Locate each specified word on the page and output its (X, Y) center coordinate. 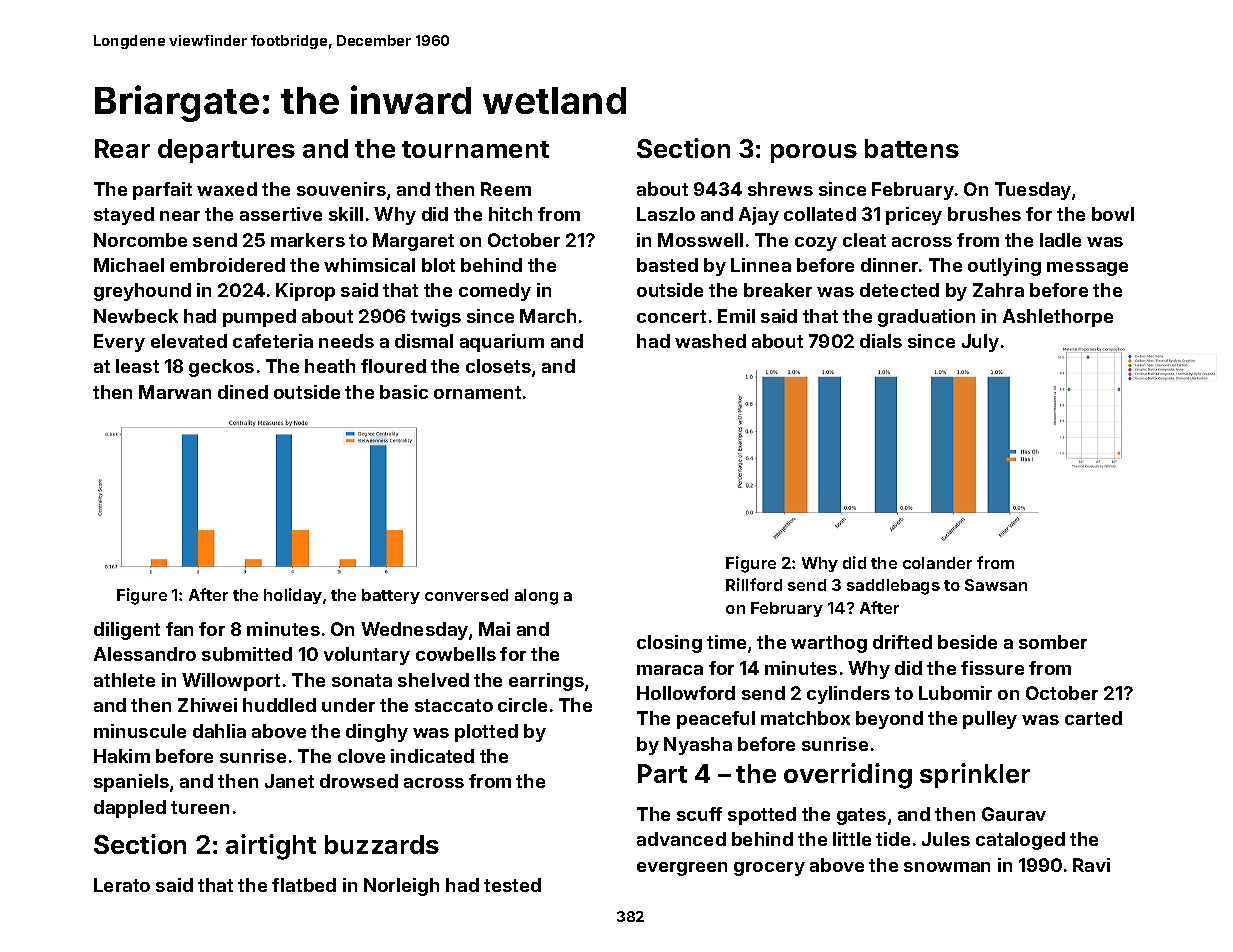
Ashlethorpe (1058, 318)
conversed (466, 595)
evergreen (682, 869)
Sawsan (996, 585)
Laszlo (666, 214)
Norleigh (401, 887)
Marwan (175, 392)
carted (1093, 718)
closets (498, 366)
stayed (124, 216)
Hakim (122, 756)
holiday (293, 596)
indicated (432, 756)
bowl (1113, 214)
